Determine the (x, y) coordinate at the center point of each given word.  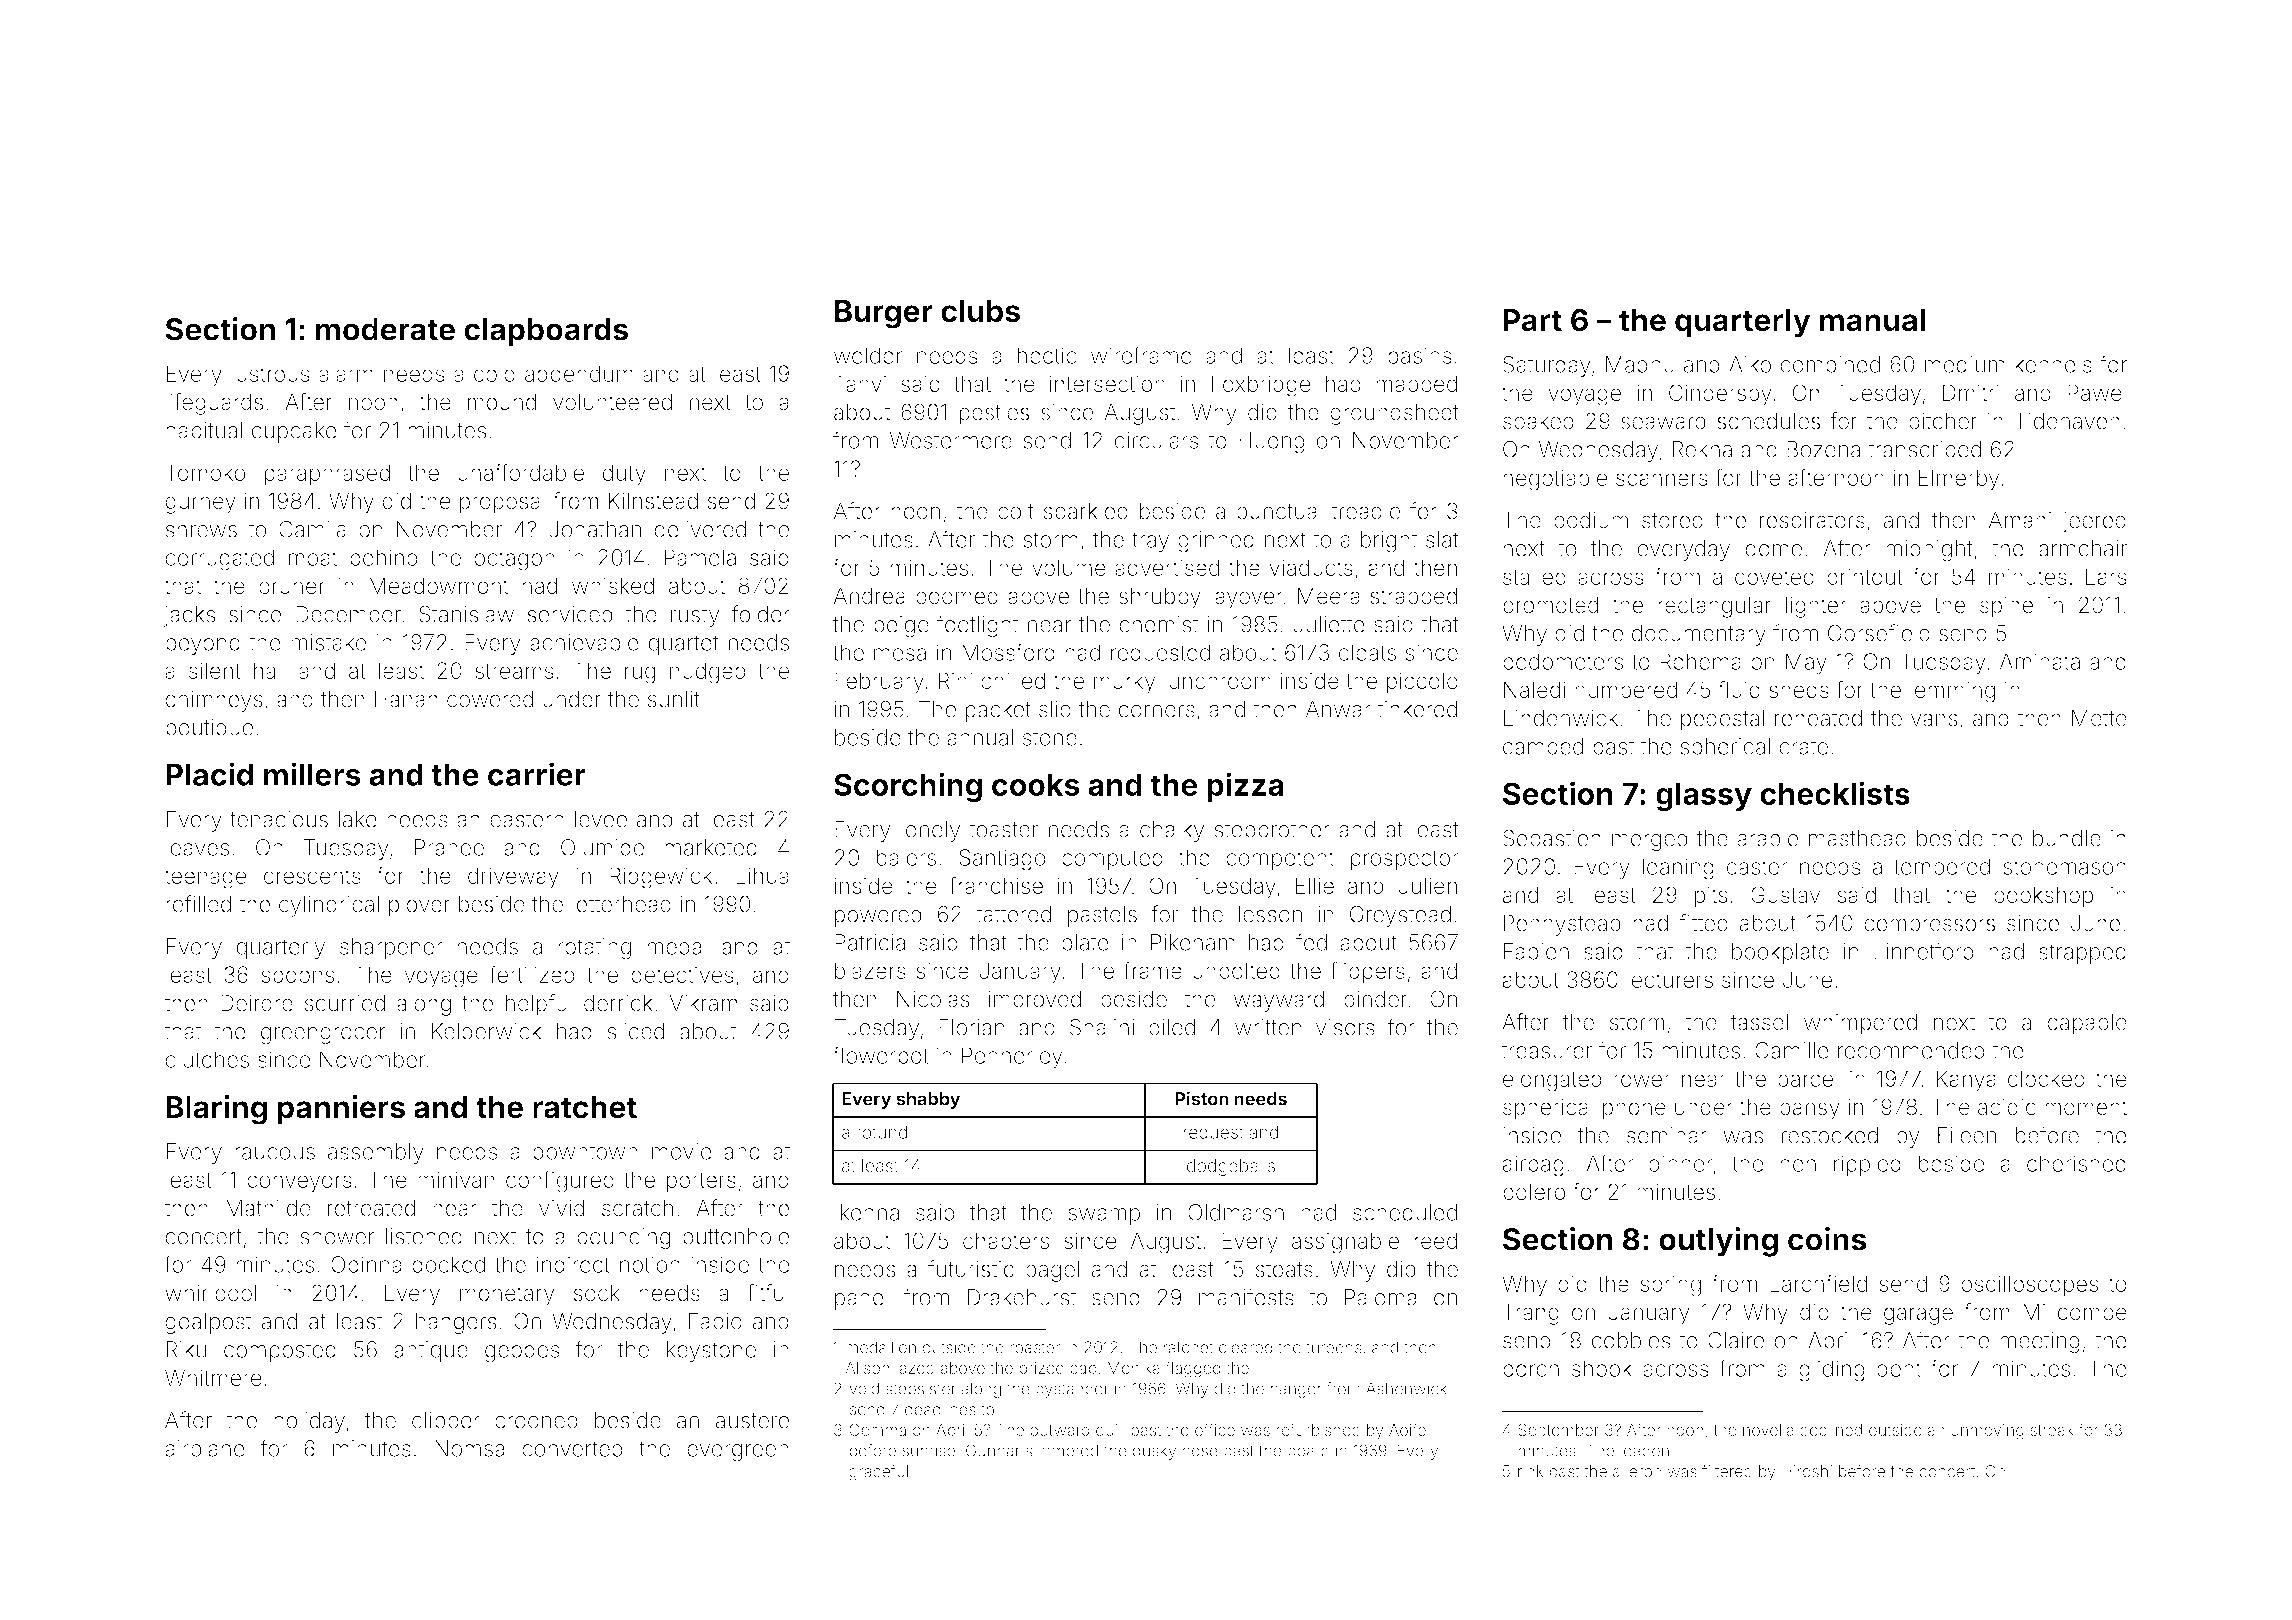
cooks (1036, 784)
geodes (522, 1352)
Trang (1531, 1314)
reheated (1818, 718)
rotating (594, 949)
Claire (1736, 1340)
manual (1872, 320)
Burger (884, 314)
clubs (980, 311)
